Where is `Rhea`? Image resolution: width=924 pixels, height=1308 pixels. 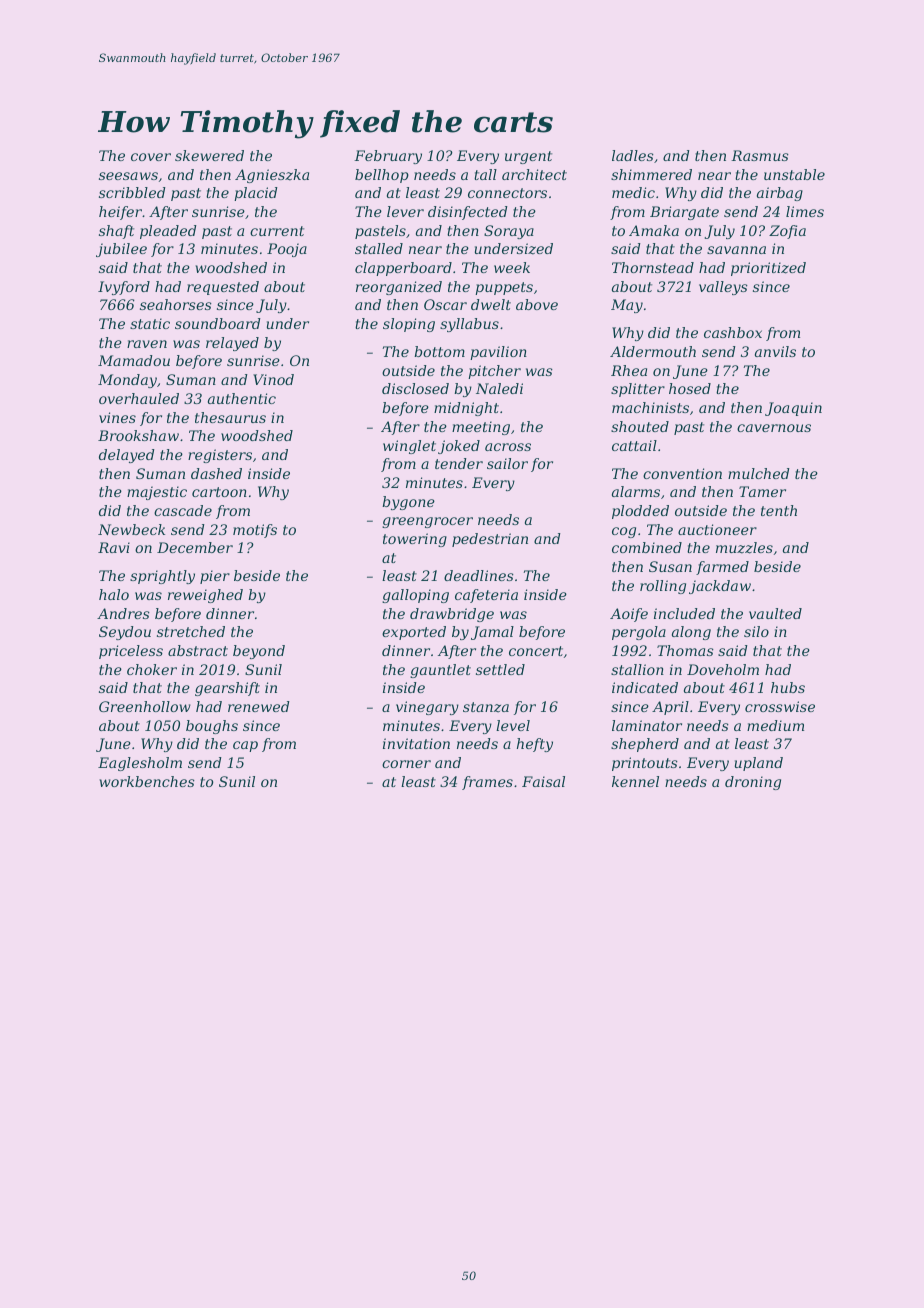
Rhea is located at coordinates (629, 370).
